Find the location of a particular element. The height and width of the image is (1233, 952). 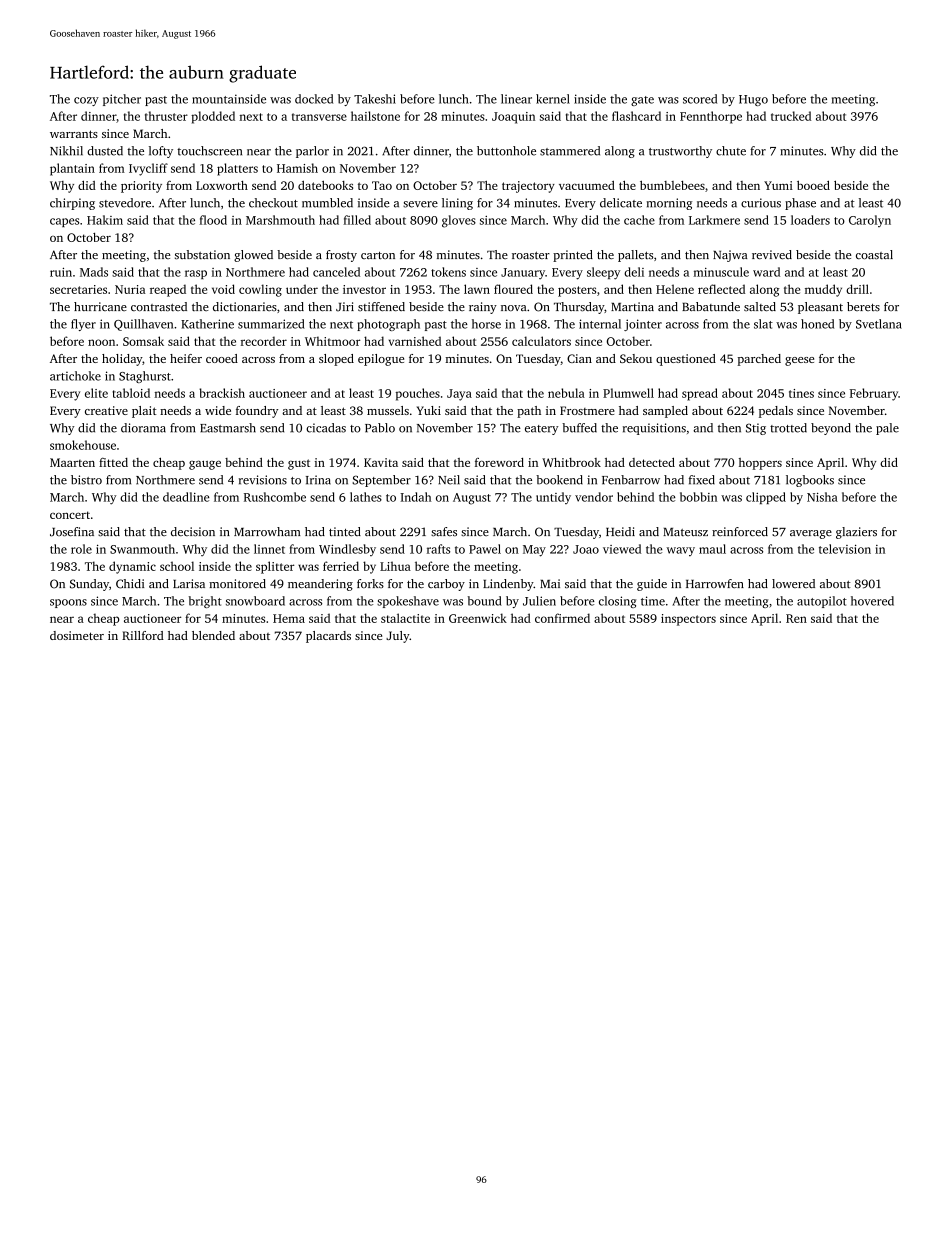

rafts is located at coordinates (438, 549).
